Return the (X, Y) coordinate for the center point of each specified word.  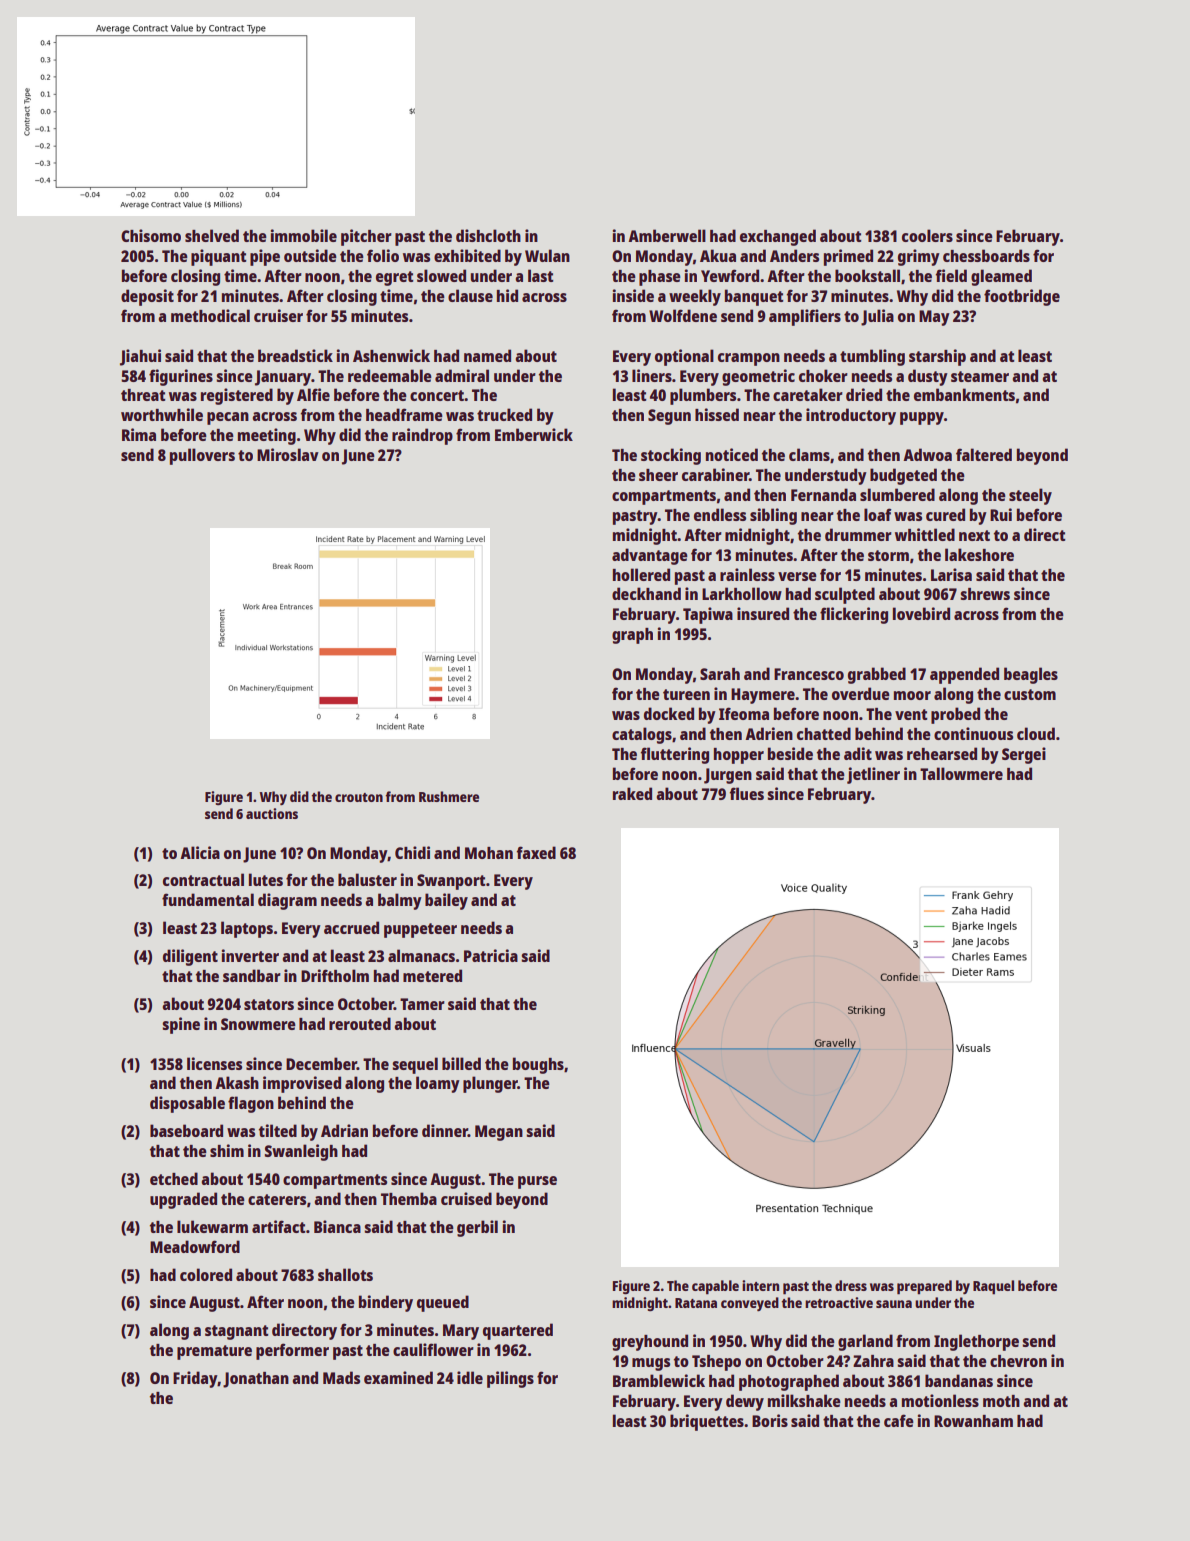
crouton (359, 797)
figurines (181, 377)
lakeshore (979, 554)
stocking (671, 456)
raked (632, 793)
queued (443, 1303)
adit (858, 753)
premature (214, 1352)
